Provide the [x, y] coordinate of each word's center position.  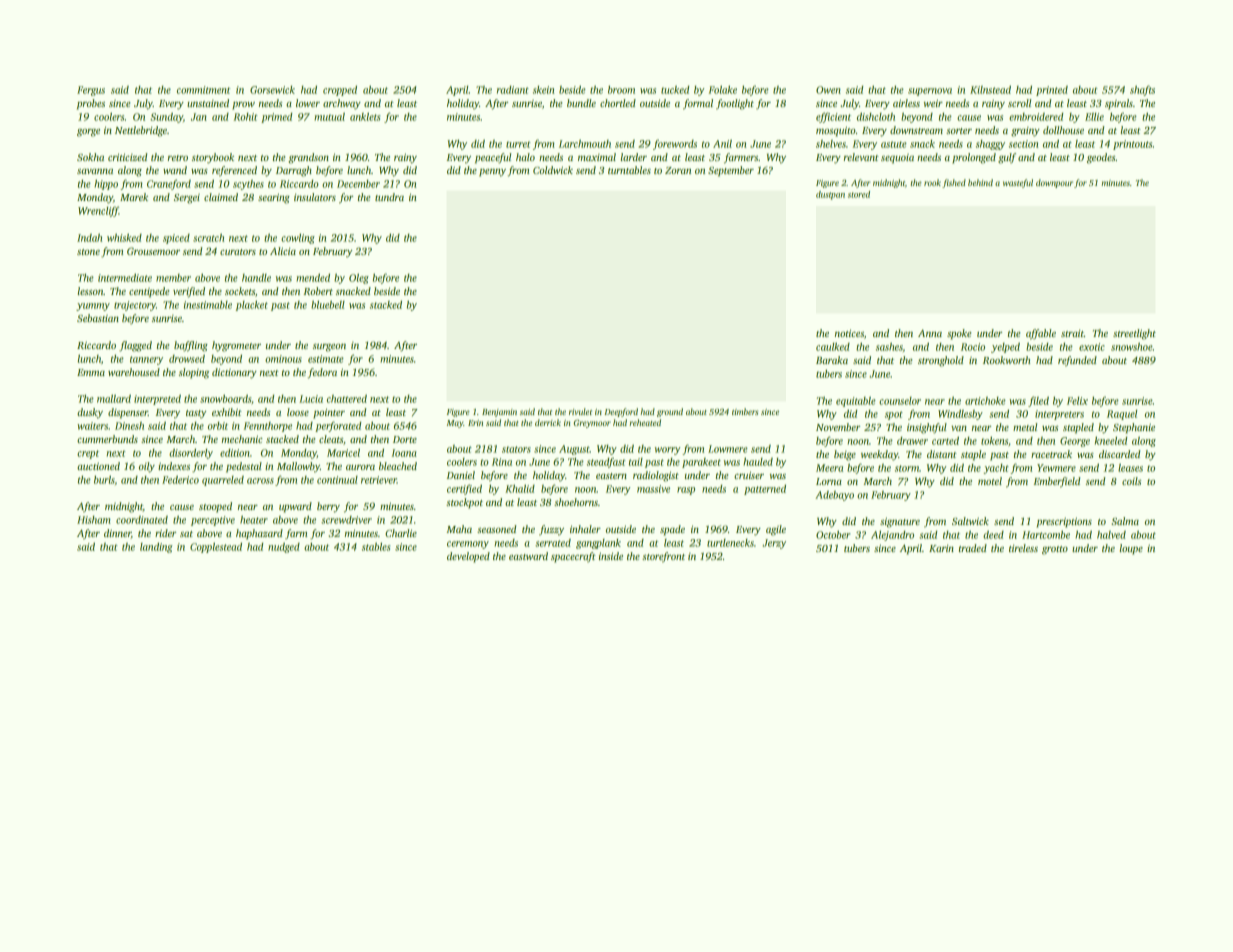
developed [468, 557]
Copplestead [216, 547]
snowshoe [1132, 347]
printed [1052, 91]
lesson [91, 291]
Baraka [832, 360]
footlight [735, 104]
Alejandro [892, 536]
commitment [203, 90]
